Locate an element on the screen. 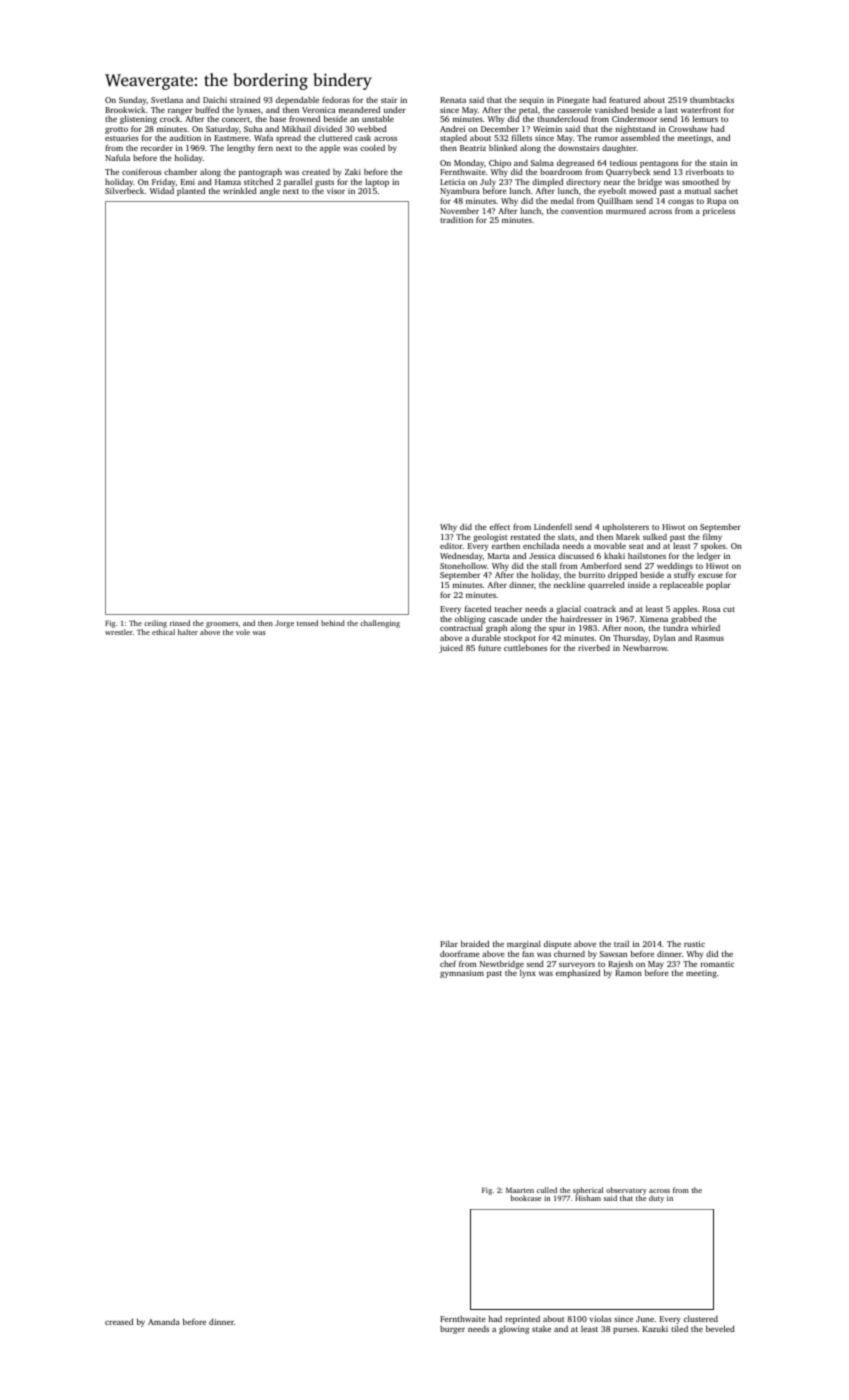 This screenshot has height=1400, width=849. rustic is located at coordinates (694, 944).
